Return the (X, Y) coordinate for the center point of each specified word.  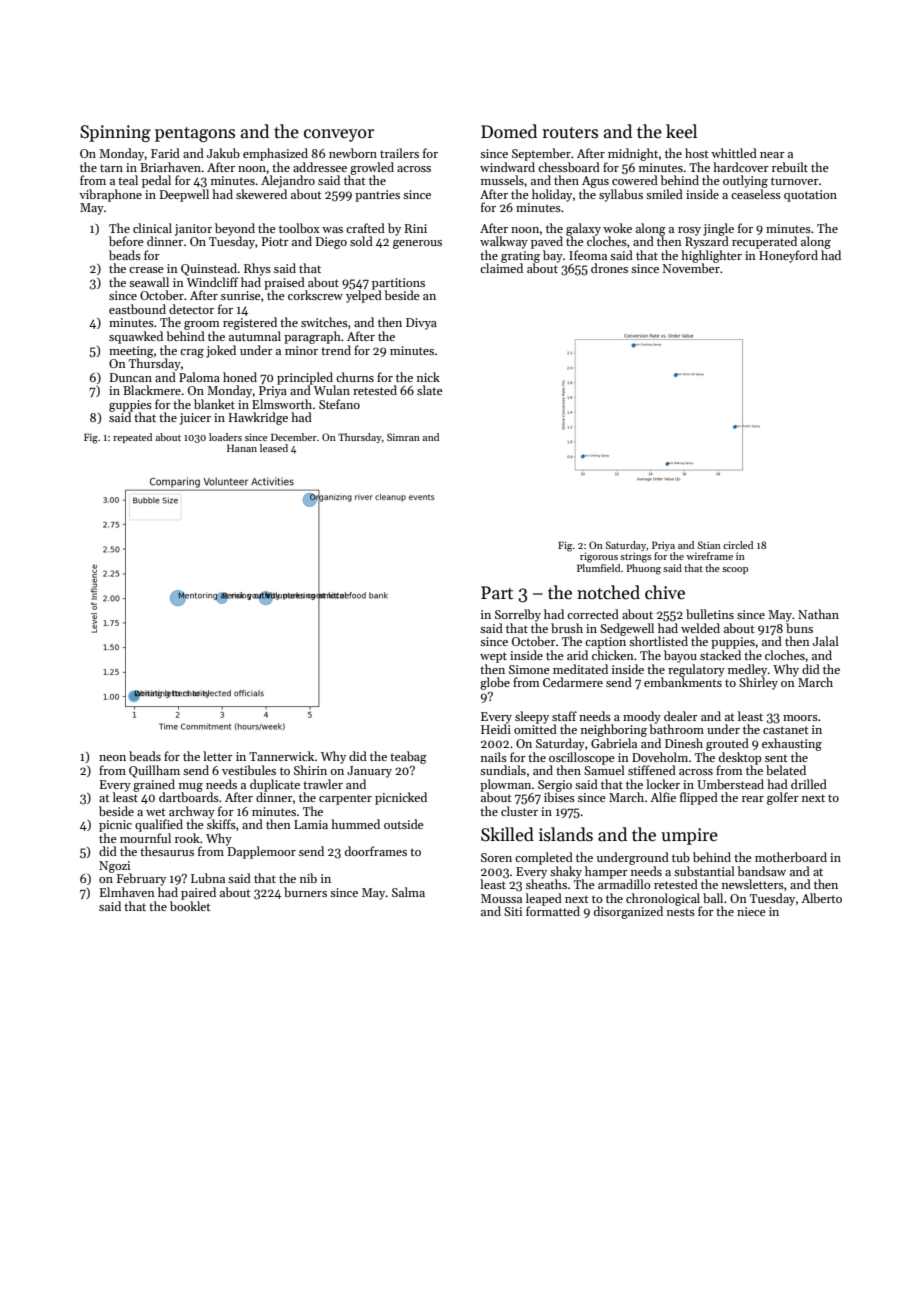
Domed (509, 131)
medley (747, 670)
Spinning (115, 133)
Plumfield (598, 568)
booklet (190, 906)
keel (681, 131)
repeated (132, 438)
